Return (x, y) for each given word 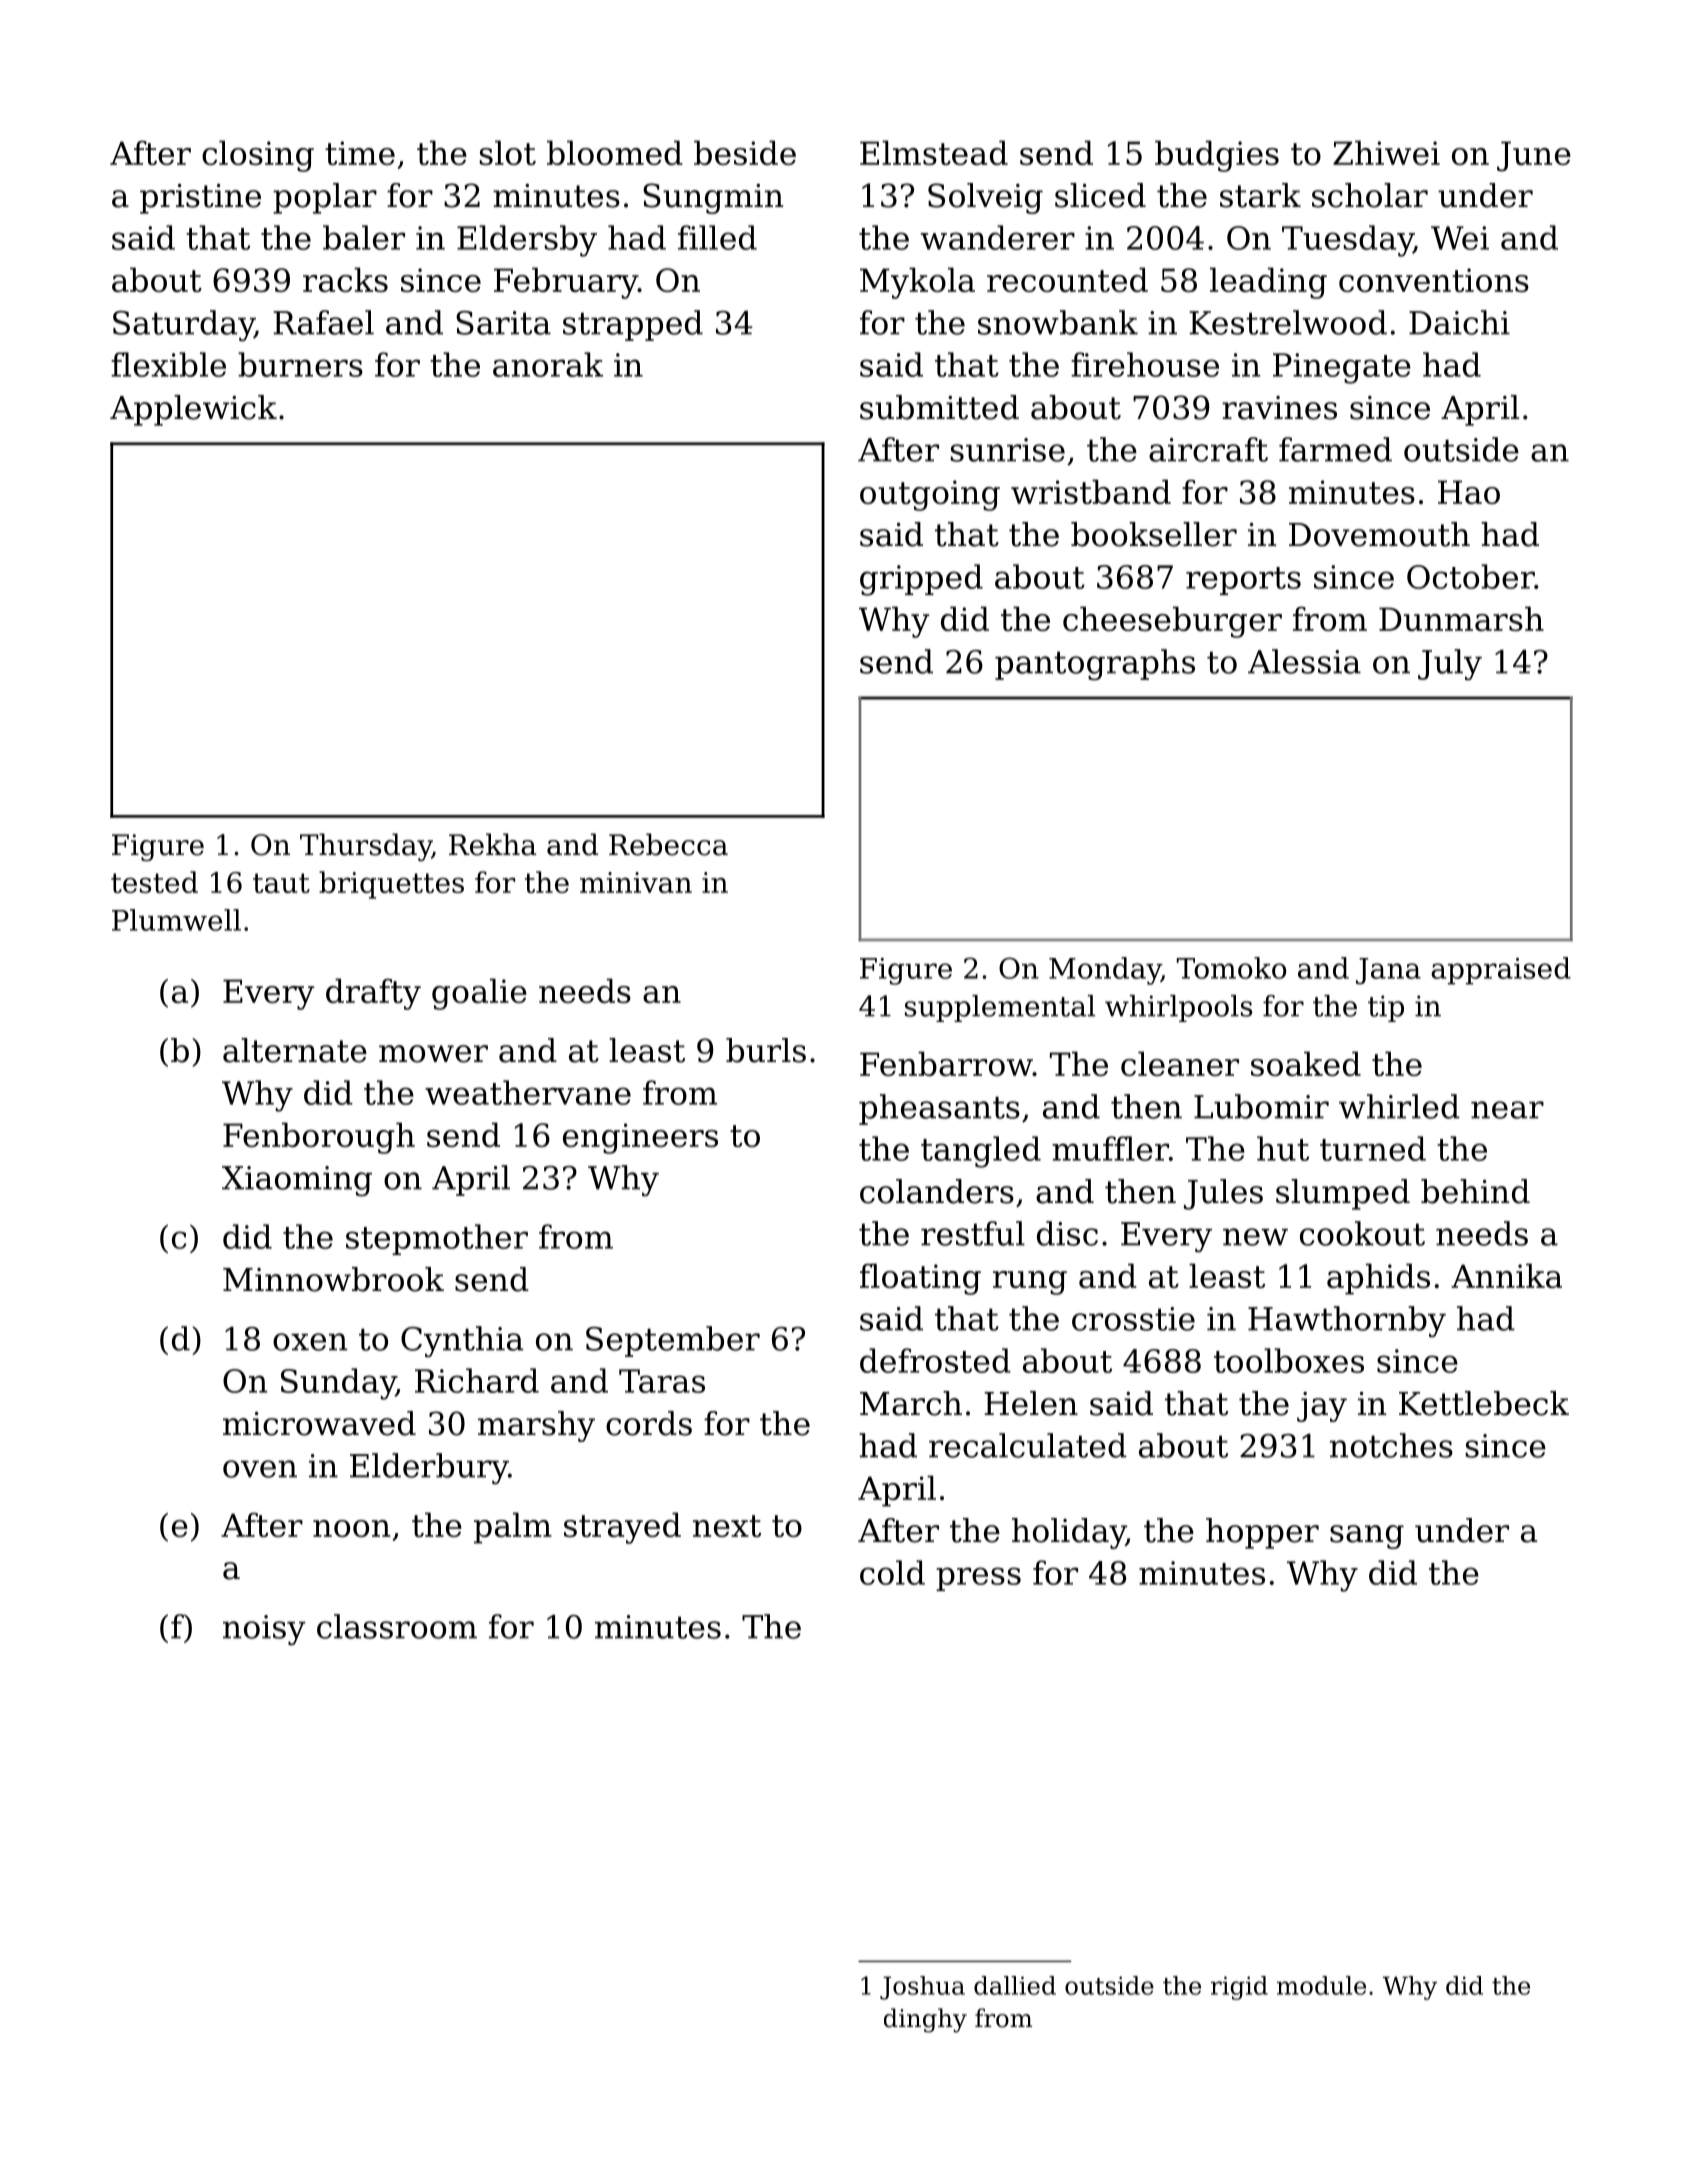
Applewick (193, 410)
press (978, 1579)
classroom (397, 1626)
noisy (264, 1630)
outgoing (930, 495)
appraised (1501, 971)
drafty (373, 994)
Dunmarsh (1461, 618)
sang (1367, 1537)
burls (766, 1050)
